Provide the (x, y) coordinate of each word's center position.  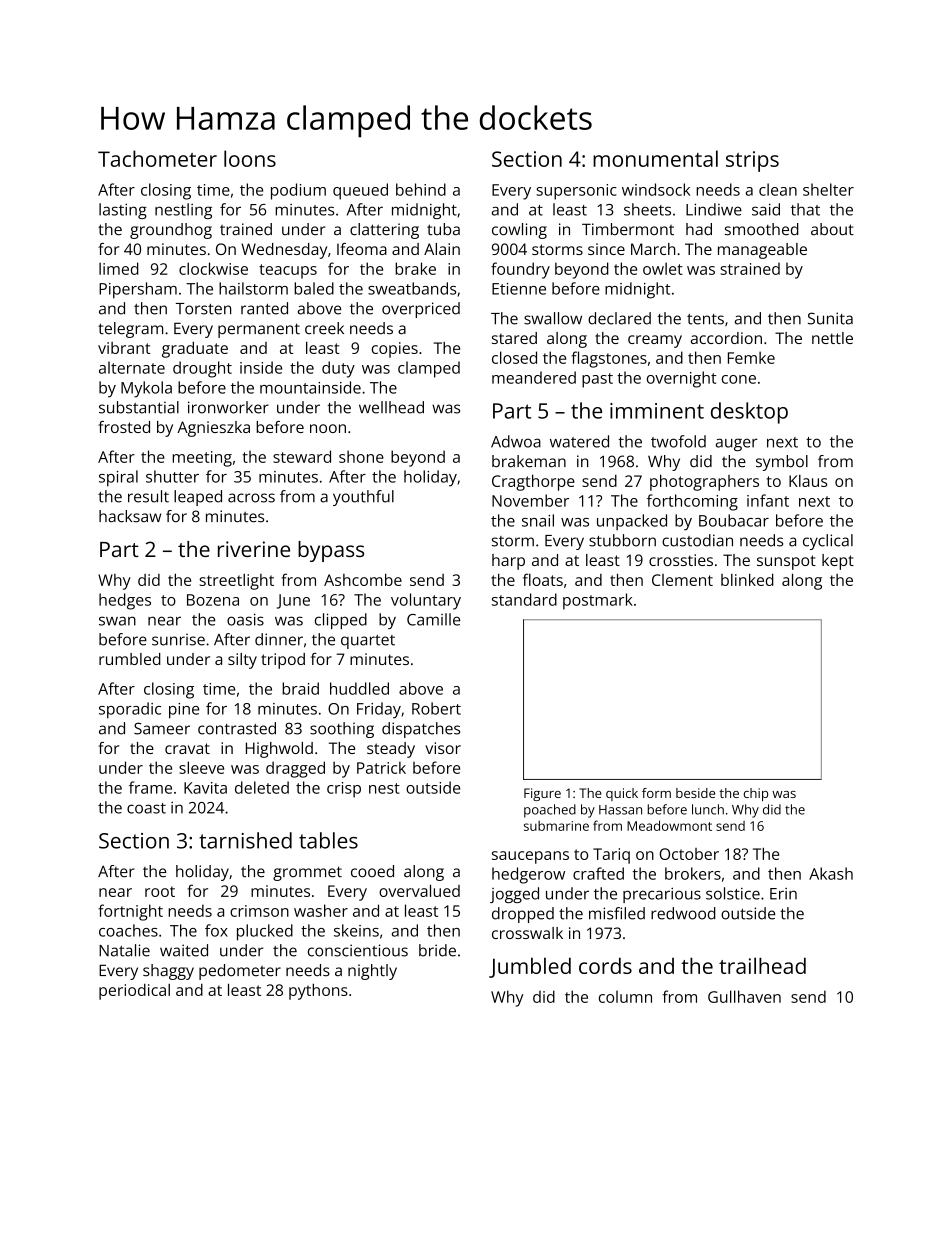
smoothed (762, 229)
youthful (363, 498)
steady (391, 750)
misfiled (617, 913)
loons (250, 158)
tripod (283, 661)
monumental (655, 158)
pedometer (240, 972)
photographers (704, 482)
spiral (118, 478)
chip (756, 794)
